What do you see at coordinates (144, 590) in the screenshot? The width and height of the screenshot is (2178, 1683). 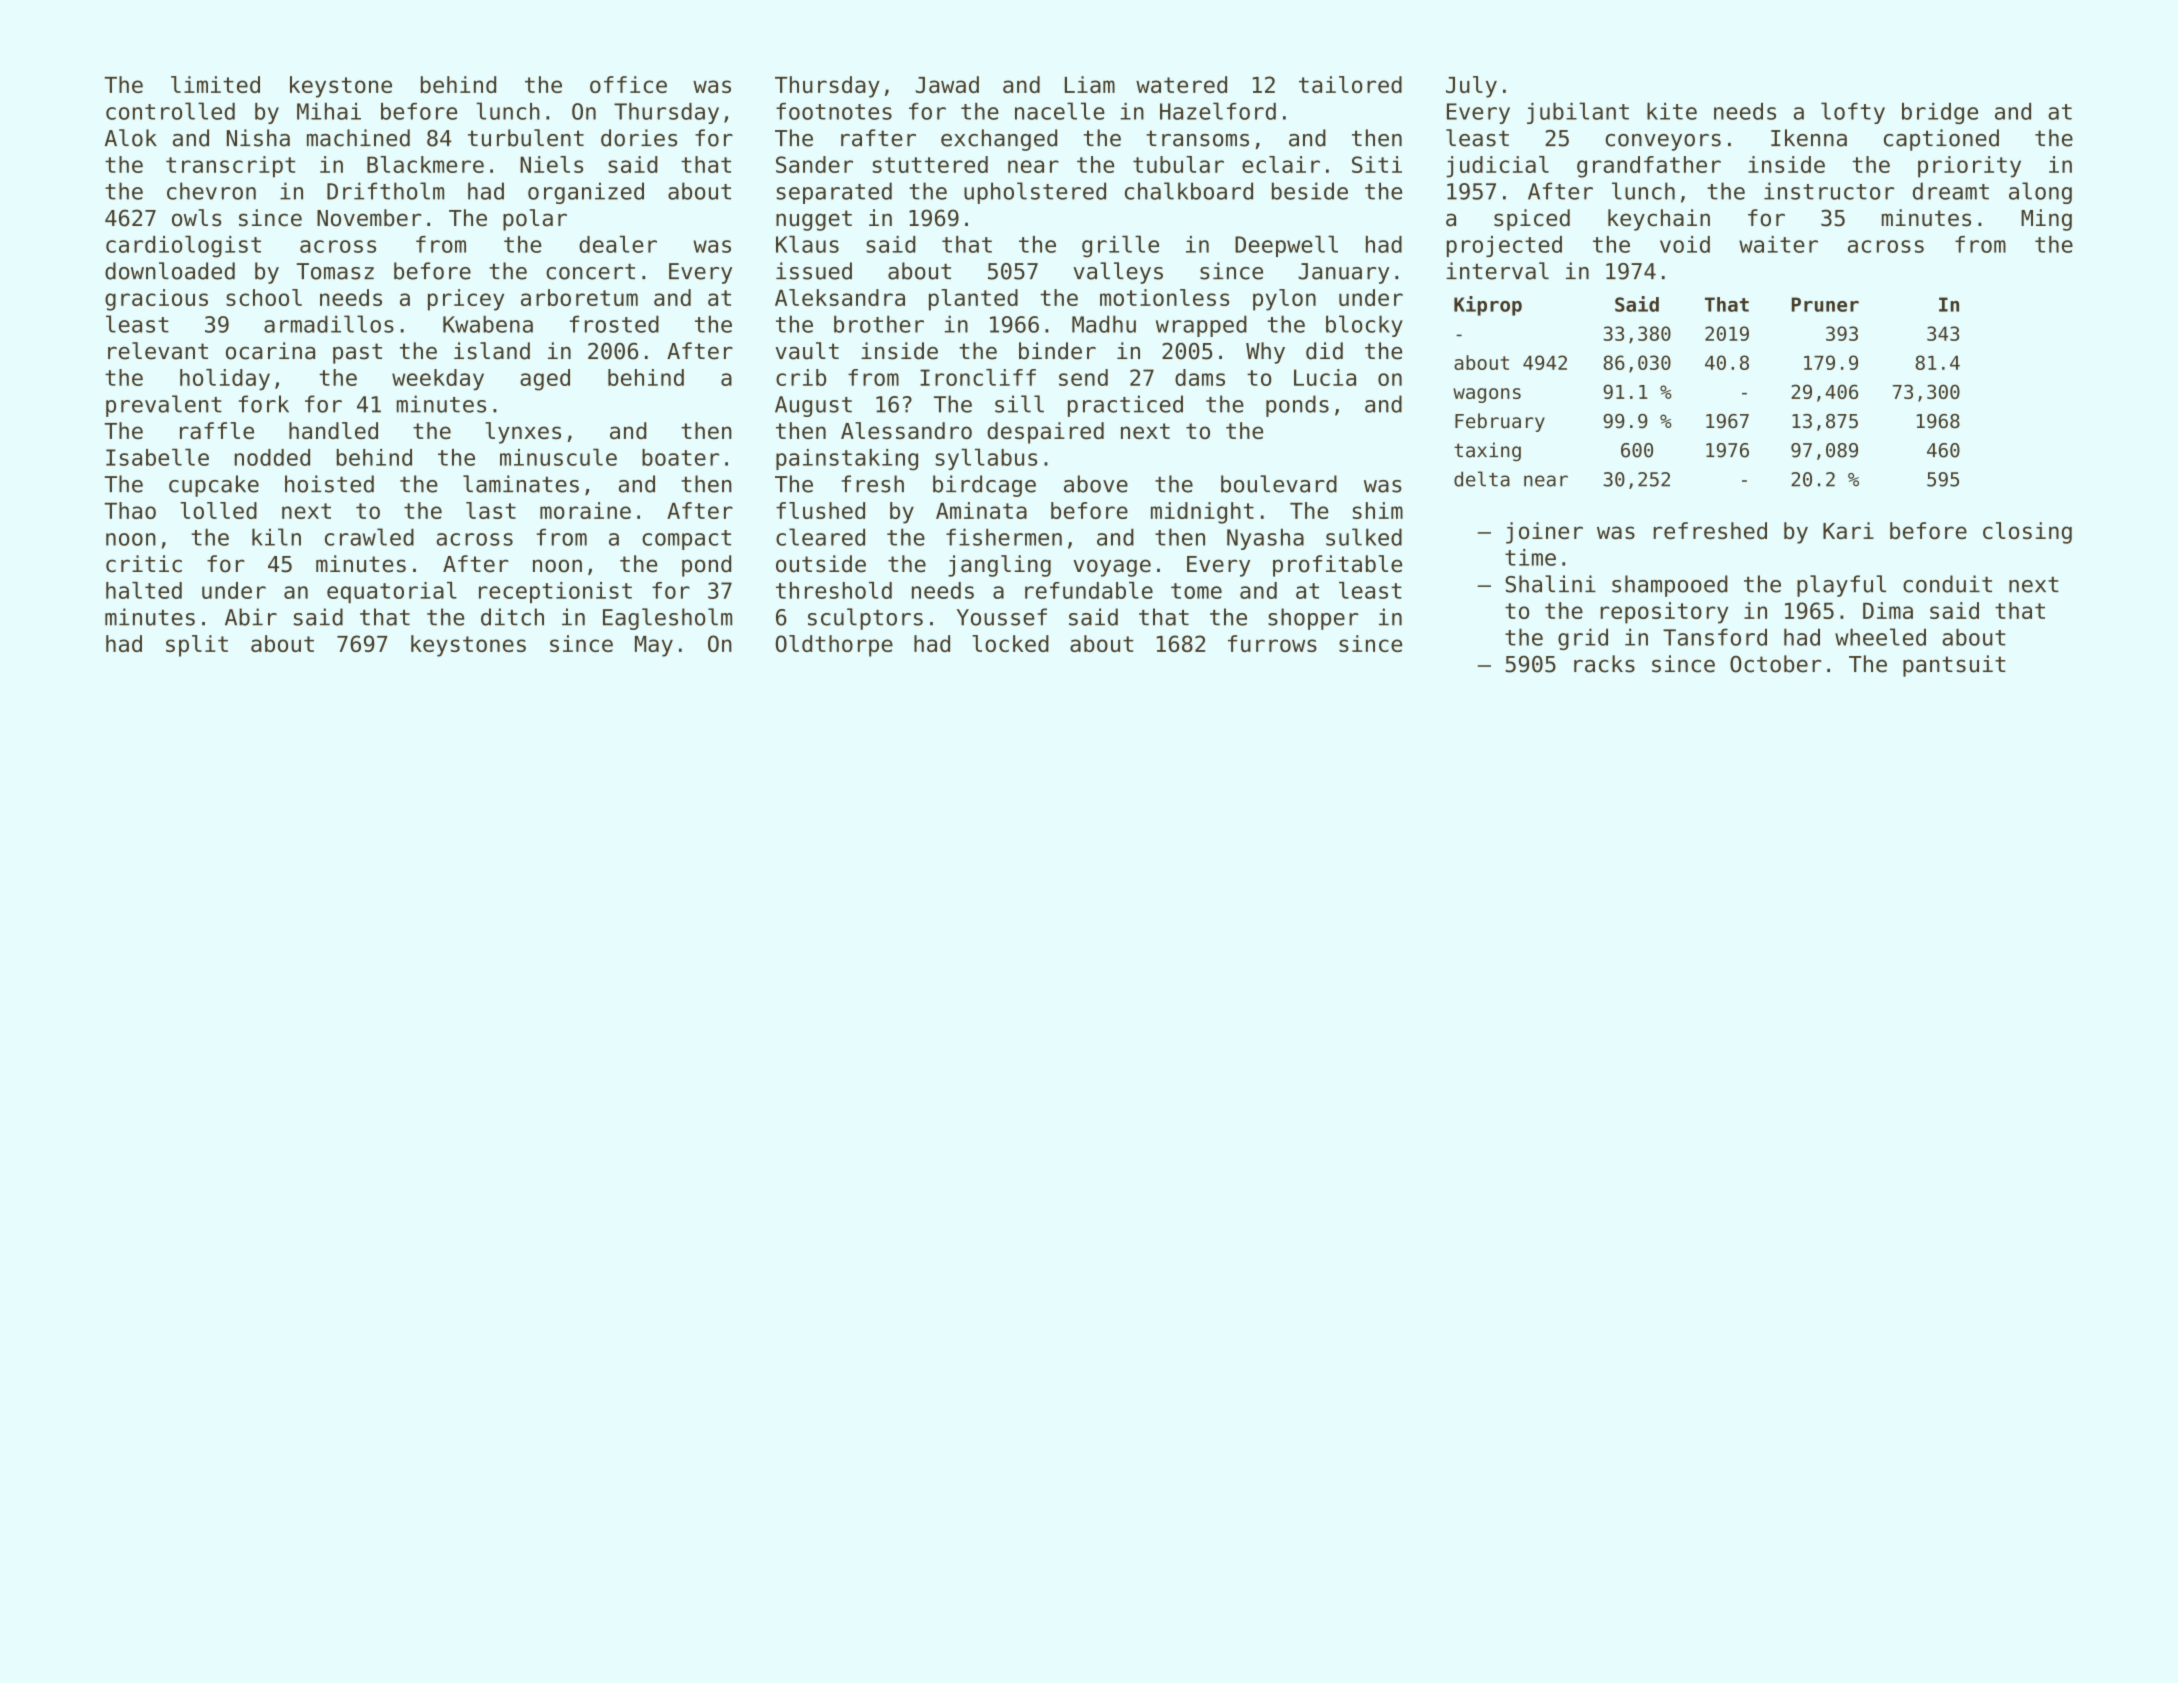 I see `halted` at bounding box center [144, 590].
